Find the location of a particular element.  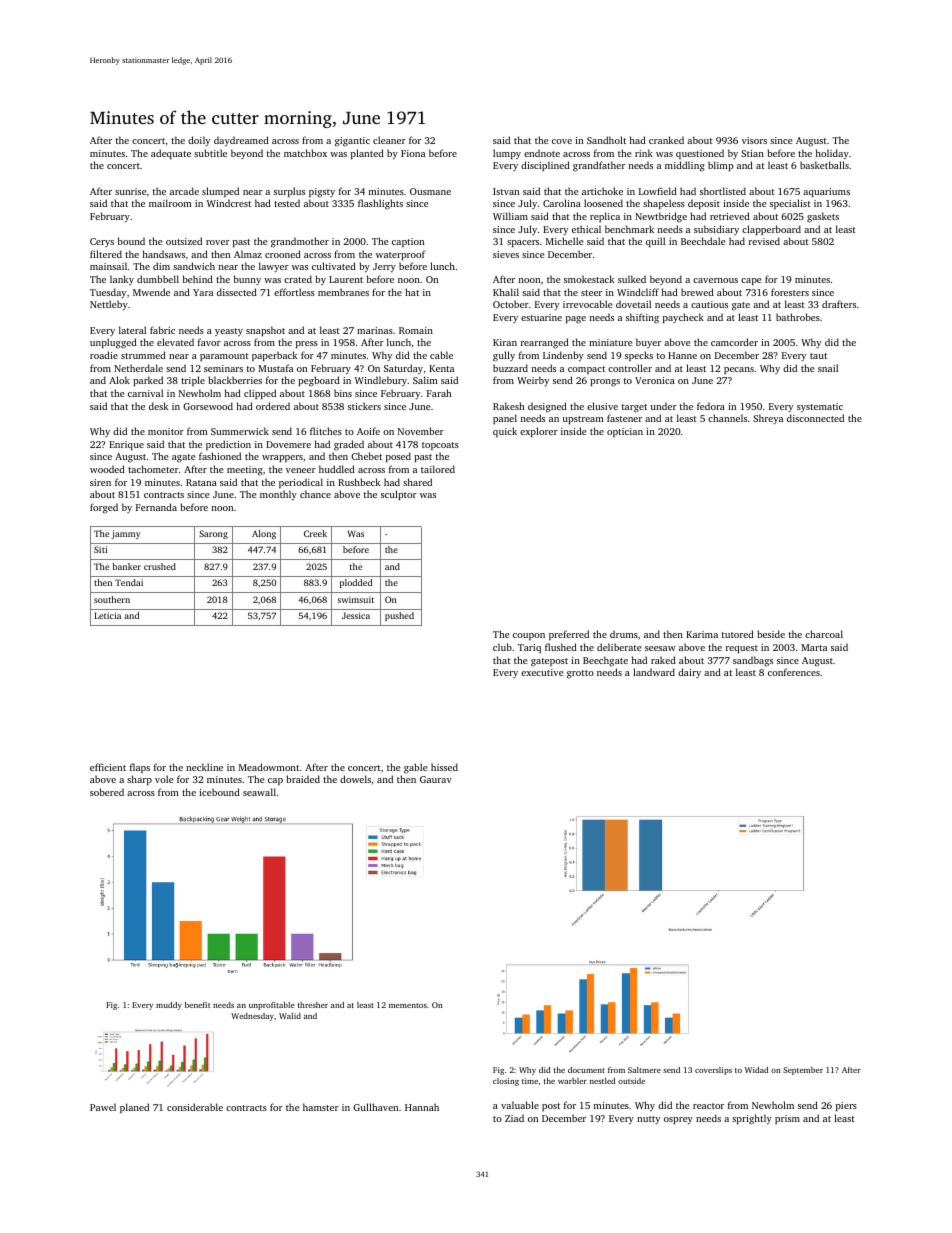

conferences is located at coordinates (794, 672).
